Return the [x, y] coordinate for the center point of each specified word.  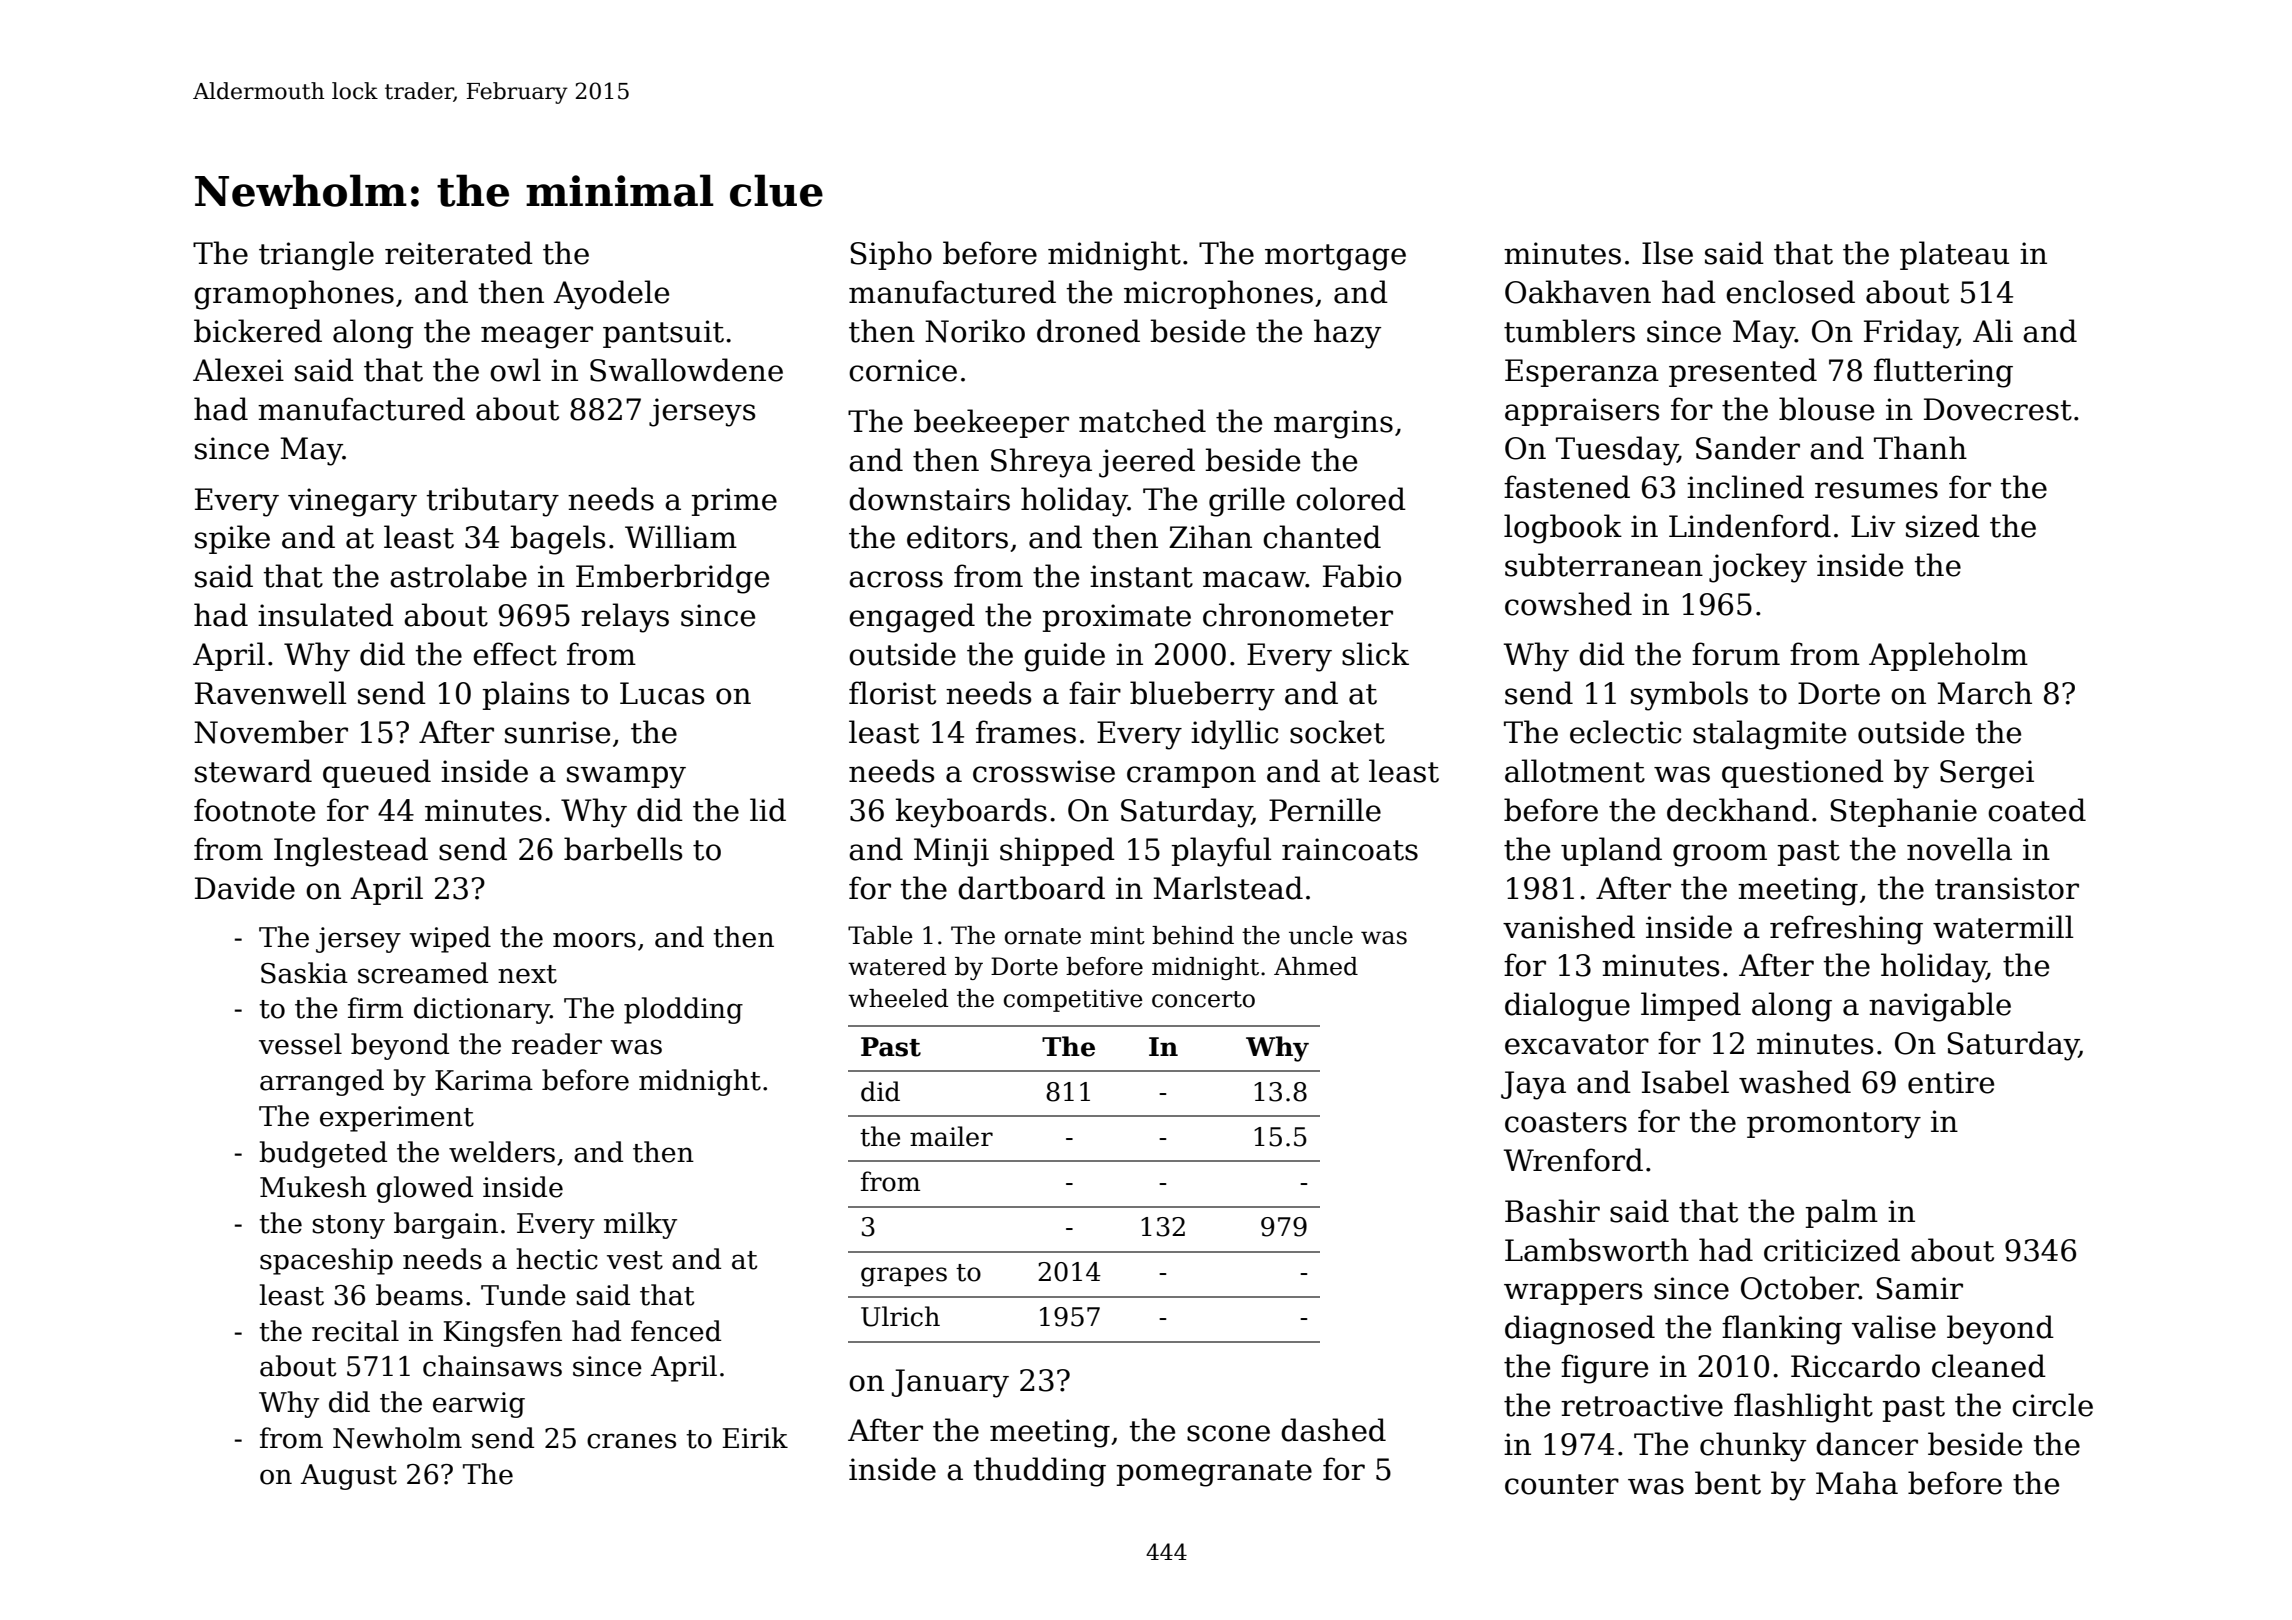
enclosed [1790, 292]
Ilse [1667, 253]
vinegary [352, 502]
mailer [951, 1136]
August [348, 1477]
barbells [623, 849]
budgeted [323, 1154]
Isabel [1685, 1082]
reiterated [459, 253]
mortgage [1335, 257]
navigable [1940, 1007]
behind [1193, 935]
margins [1333, 424]
